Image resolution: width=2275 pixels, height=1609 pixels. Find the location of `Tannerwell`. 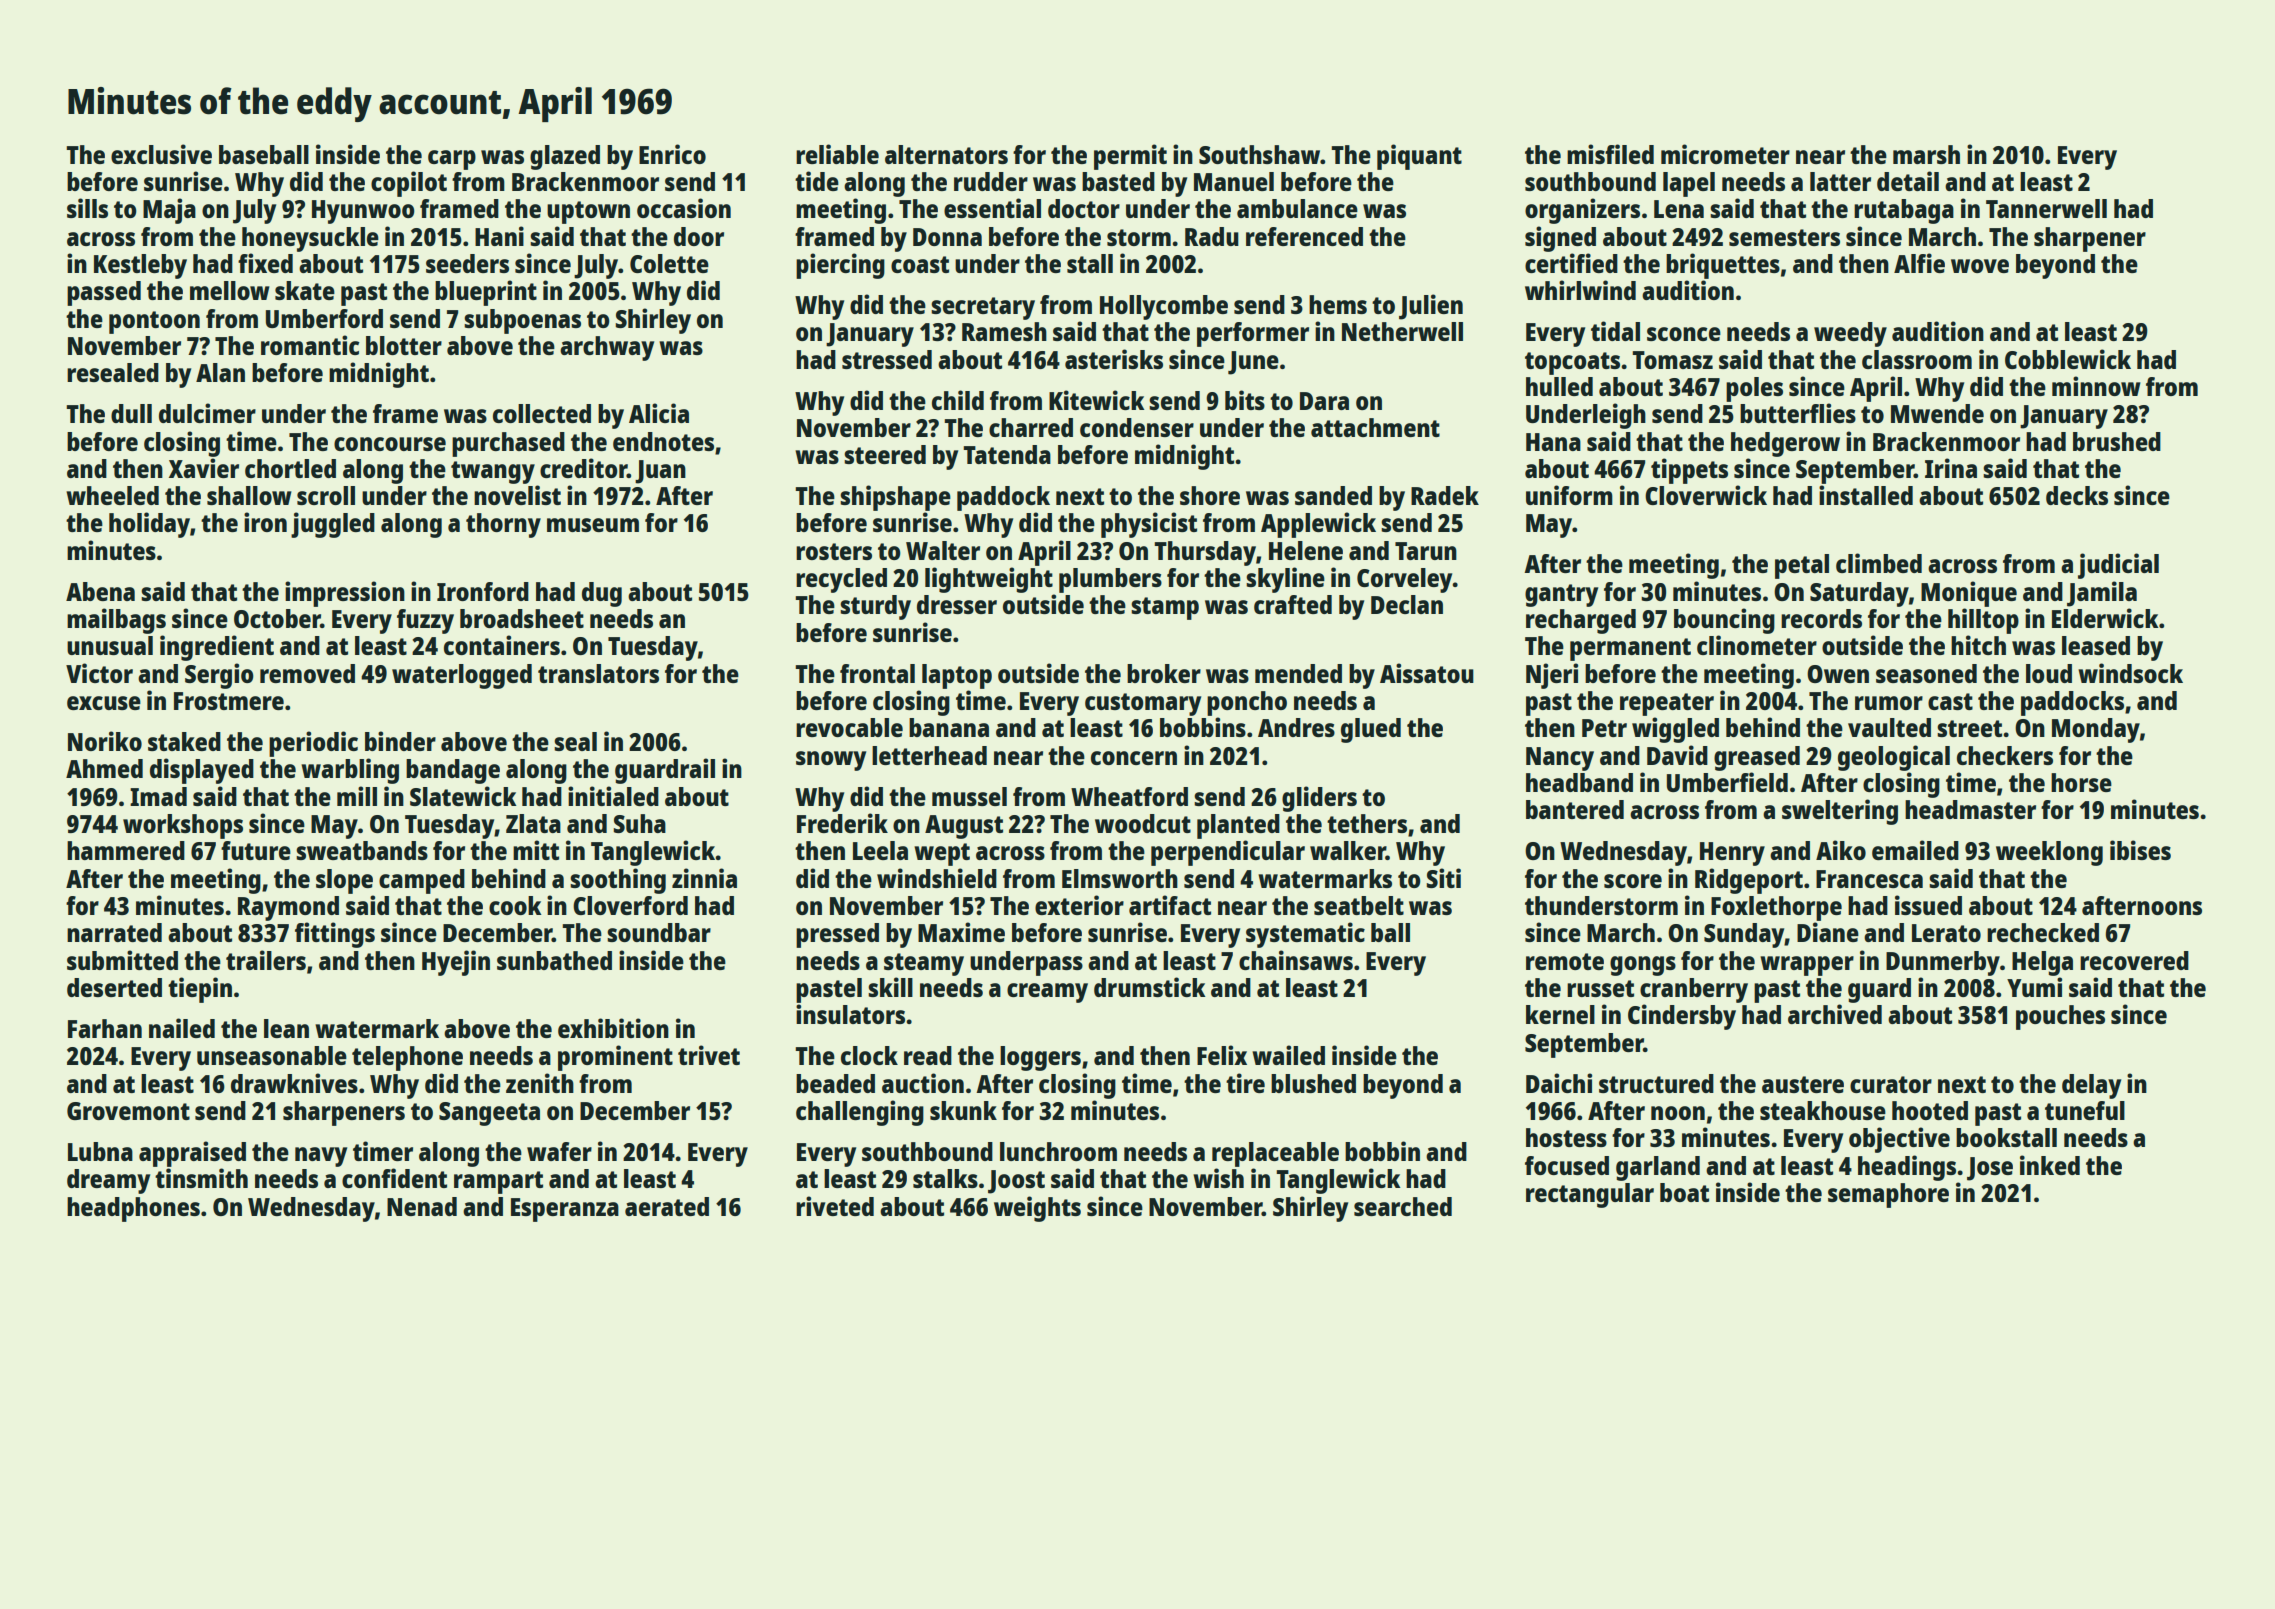

Tannerwell is located at coordinates (2046, 208).
